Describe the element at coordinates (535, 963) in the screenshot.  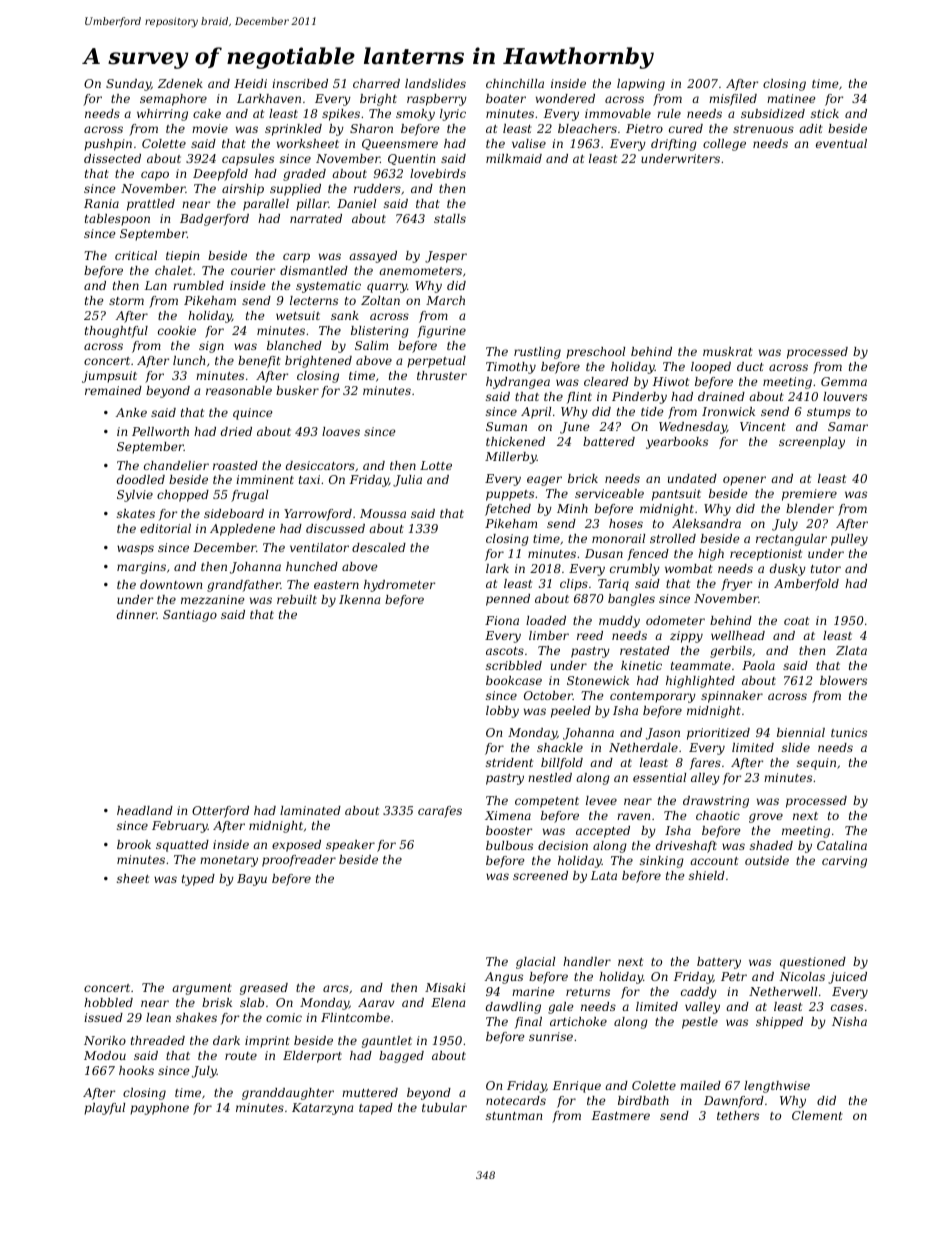
I see `glacial` at that location.
